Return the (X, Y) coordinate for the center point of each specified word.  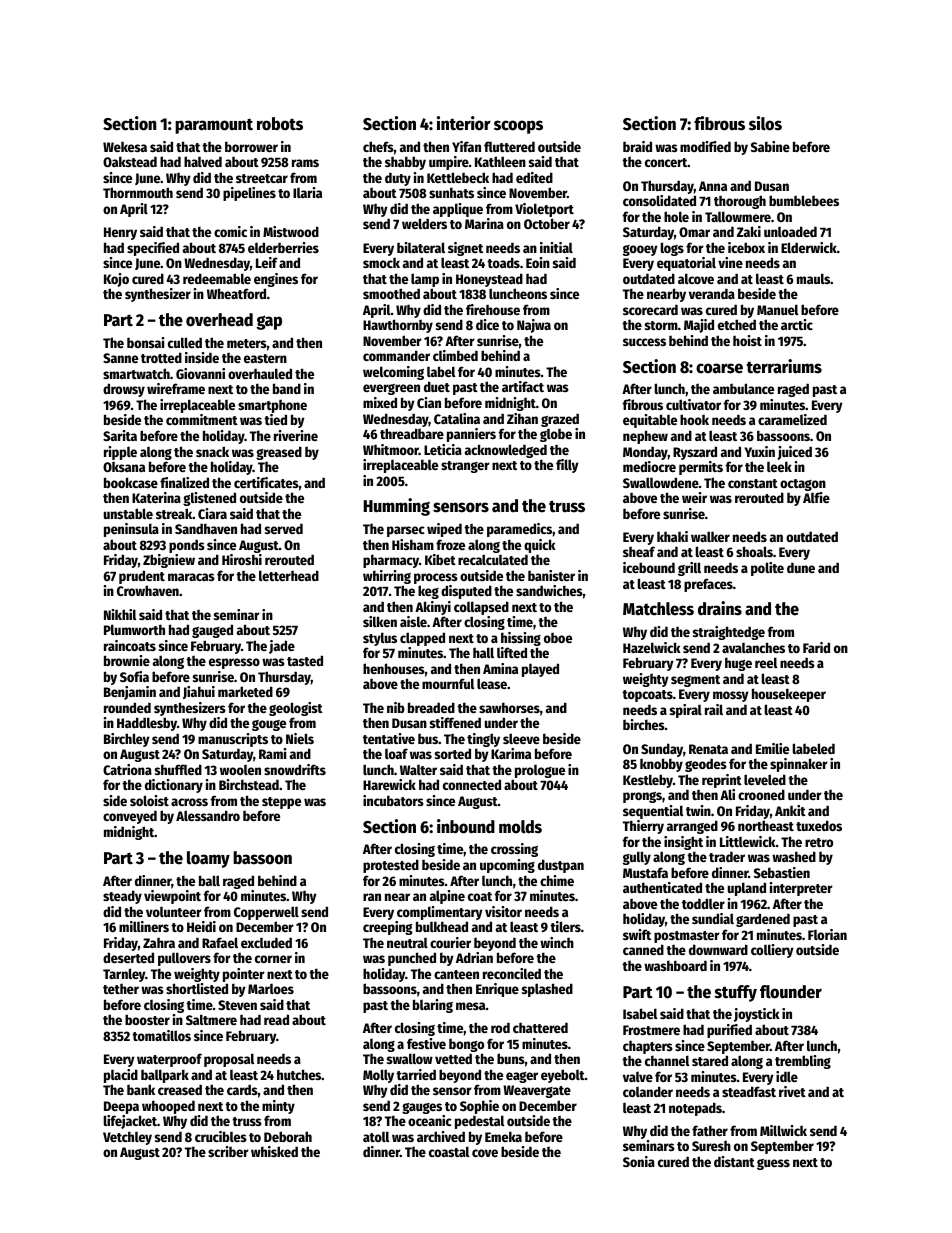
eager (522, 1077)
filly (567, 466)
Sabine (770, 146)
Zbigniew (169, 561)
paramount (214, 126)
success (644, 342)
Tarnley (124, 975)
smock (381, 263)
